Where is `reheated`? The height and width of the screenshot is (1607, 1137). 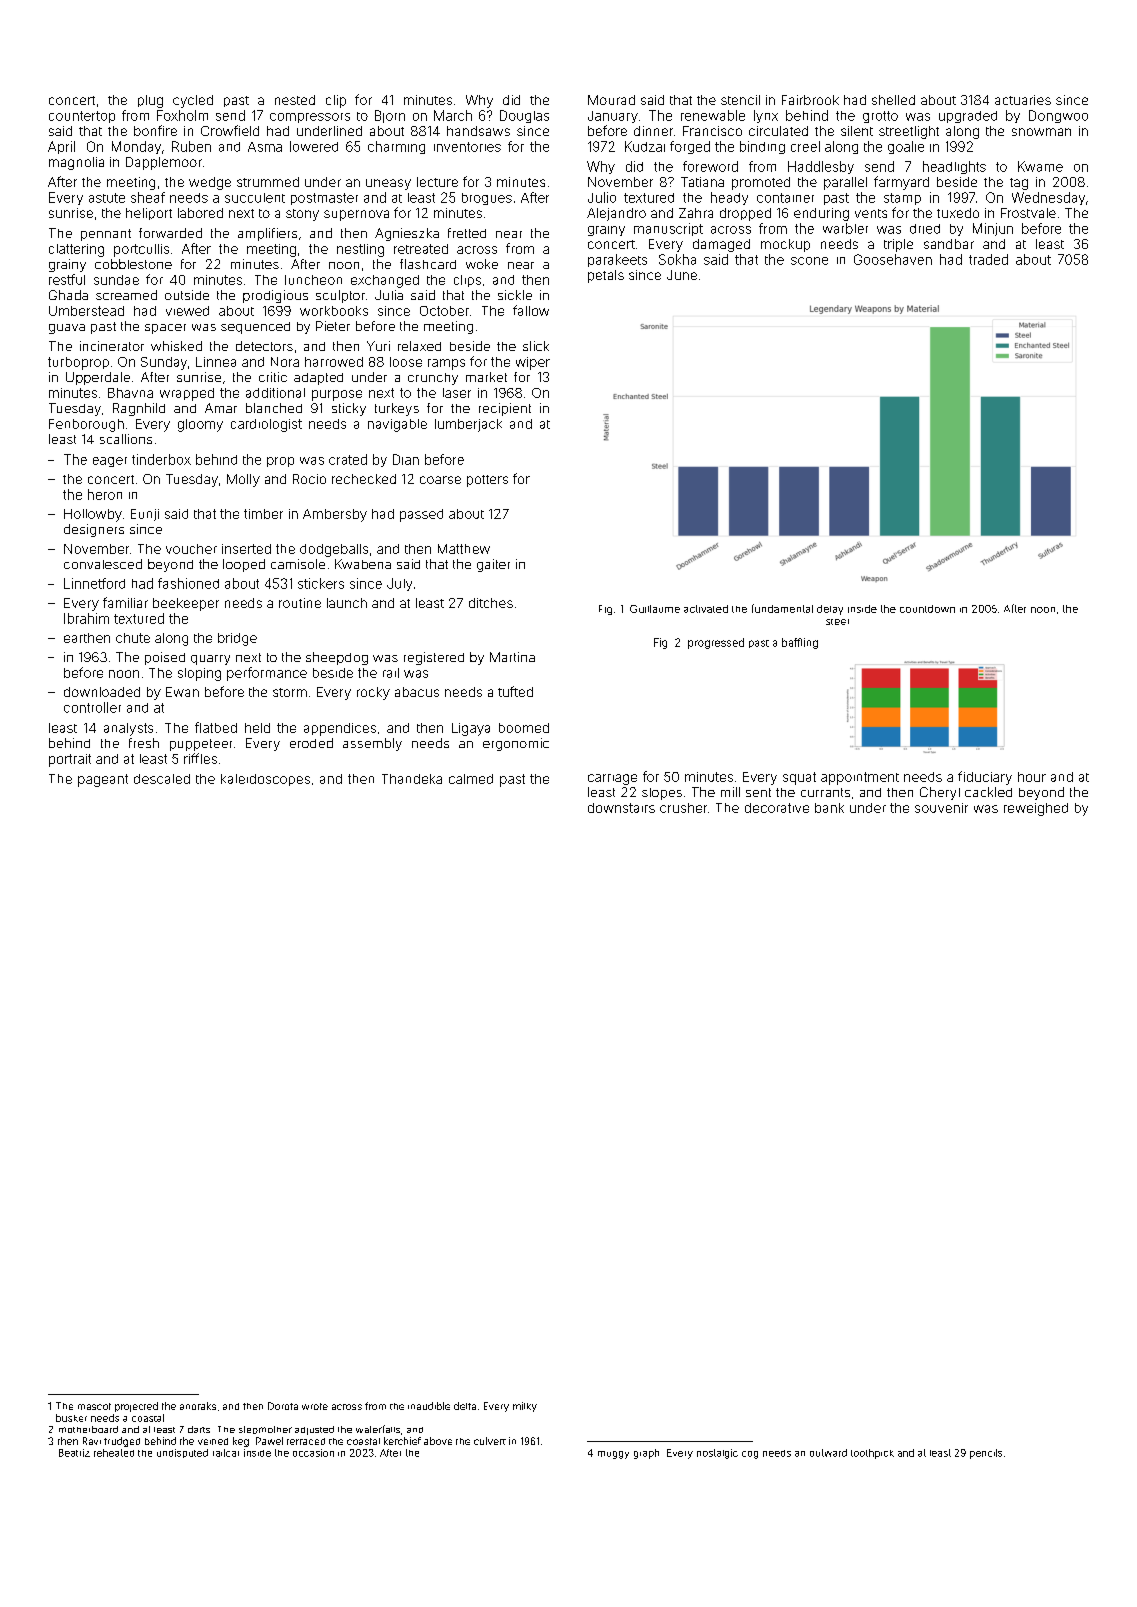
reheated is located at coordinates (114, 1453).
